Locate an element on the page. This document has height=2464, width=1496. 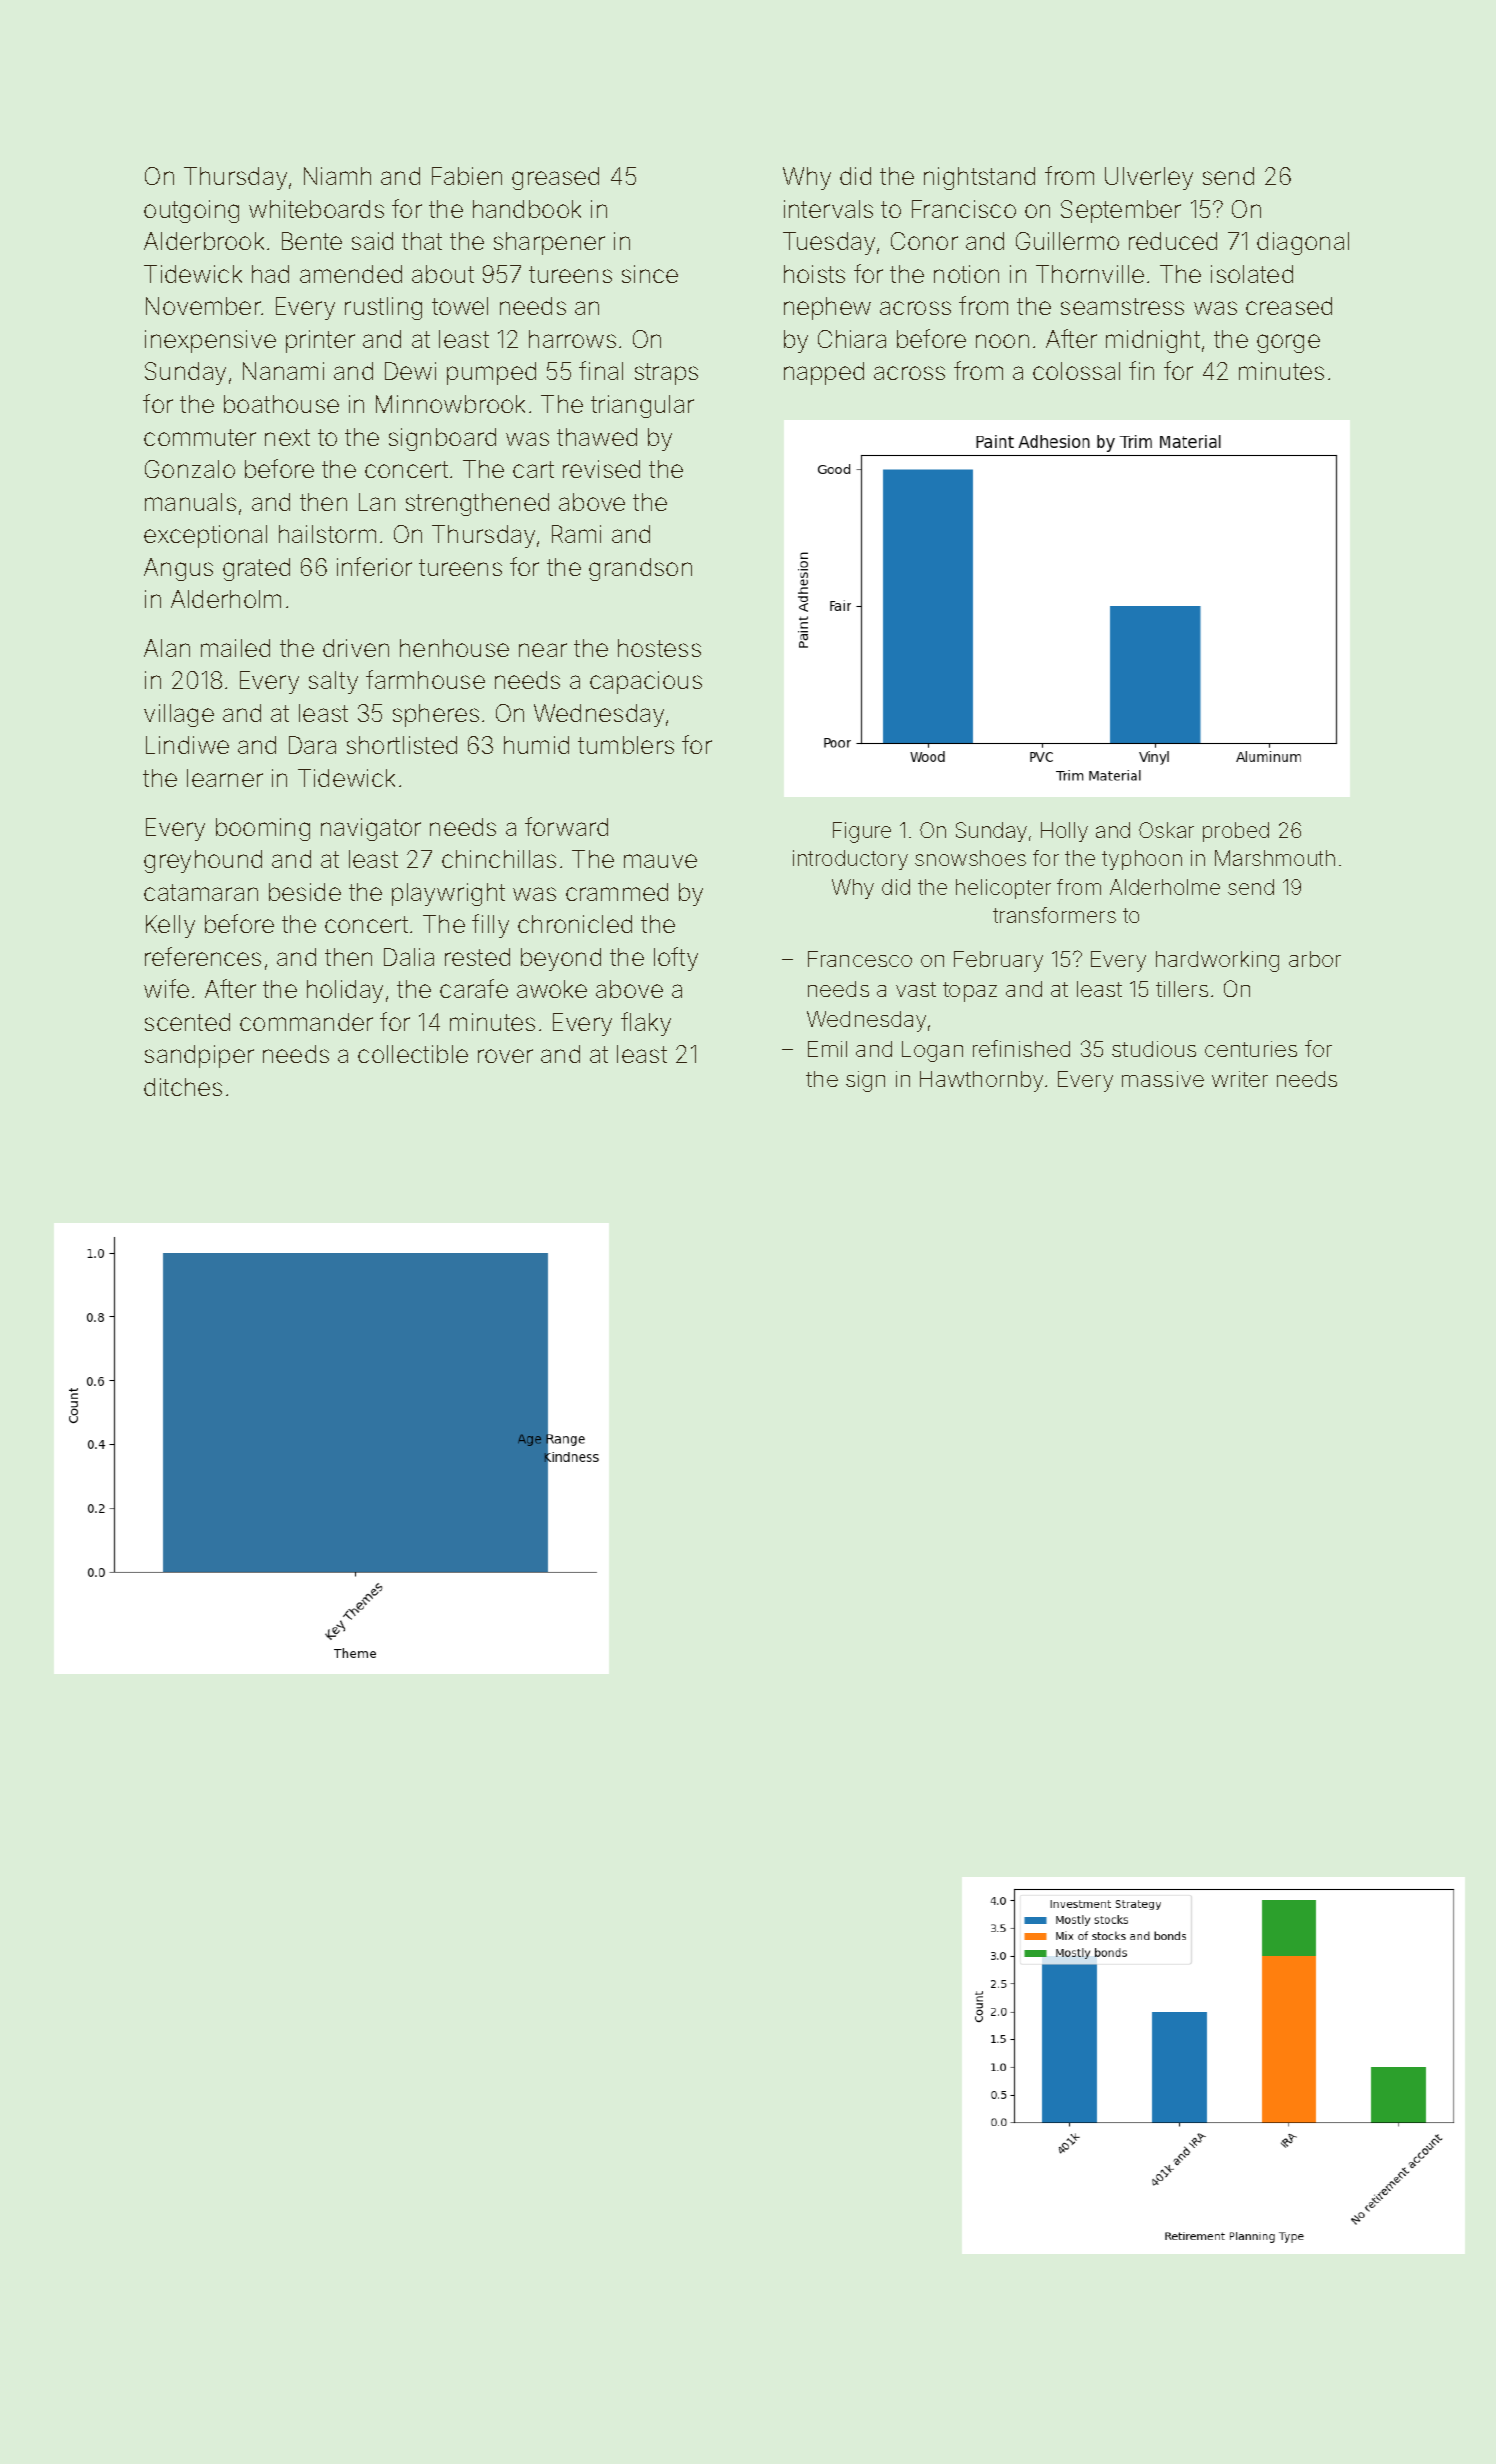
Ulverley is located at coordinates (1149, 178).
